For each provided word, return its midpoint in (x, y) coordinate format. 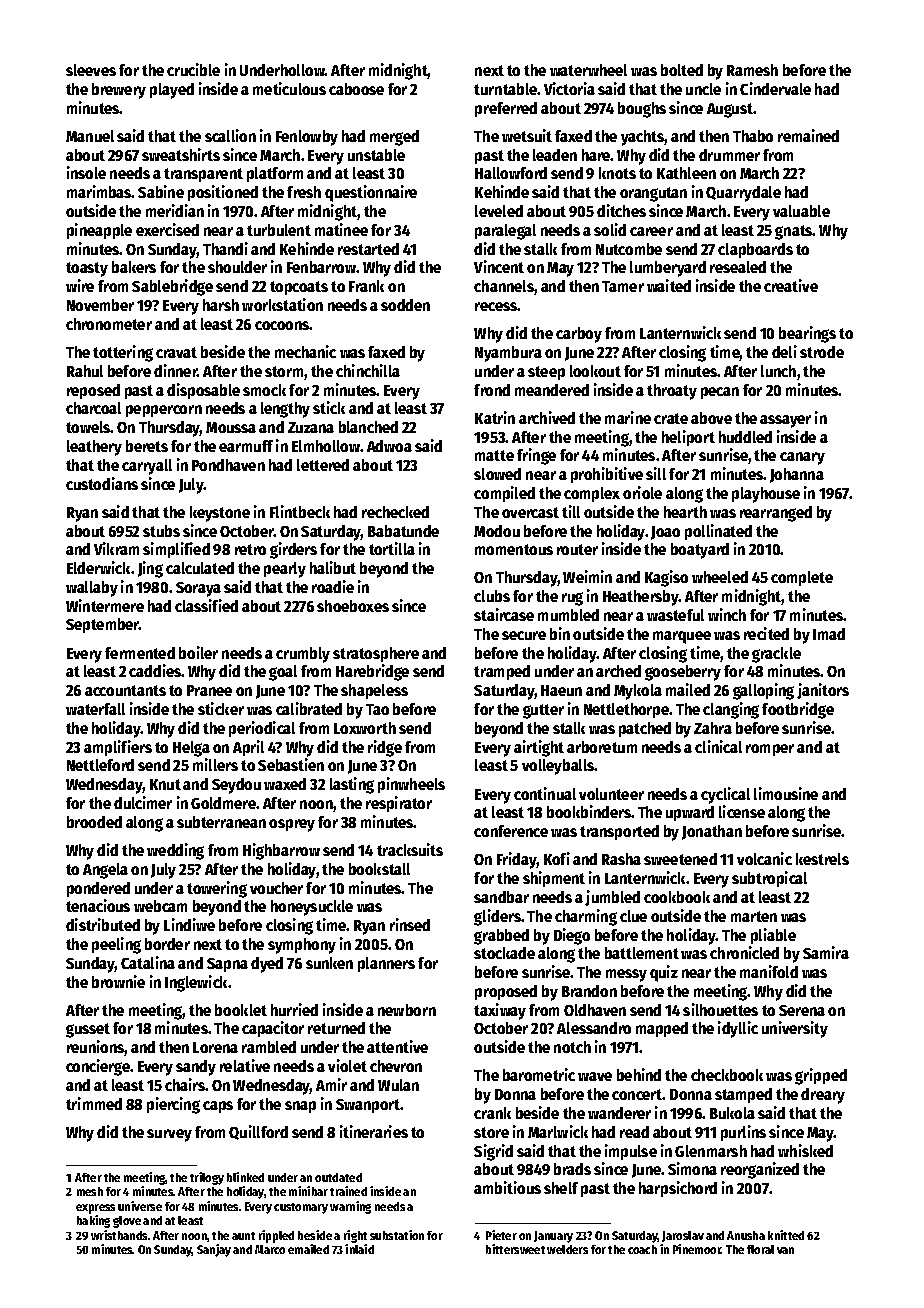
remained (808, 135)
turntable (506, 89)
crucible (193, 69)
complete (802, 578)
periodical (262, 729)
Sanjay (214, 1250)
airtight (539, 748)
